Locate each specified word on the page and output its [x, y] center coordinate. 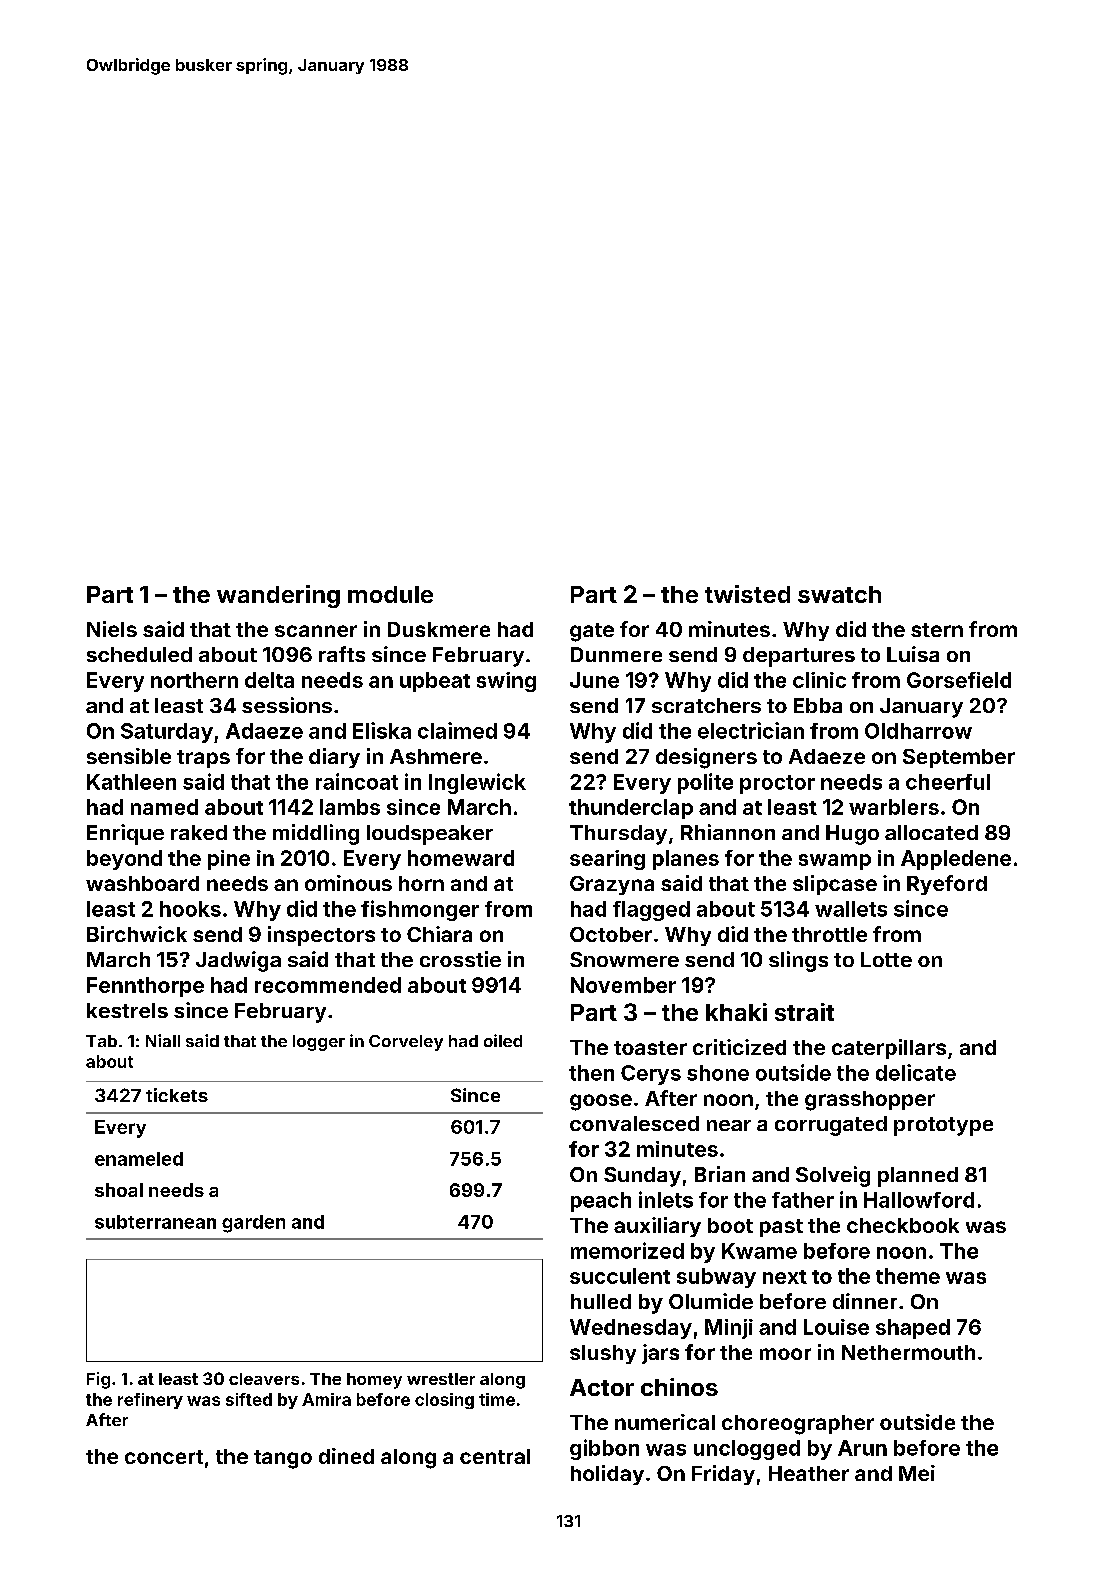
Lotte [886, 959]
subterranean [155, 1222]
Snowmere [624, 959]
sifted [249, 1399]
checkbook [903, 1225]
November [623, 985]
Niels [112, 629]
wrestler [441, 1379]
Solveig [833, 1176]
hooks [190, 909]
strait [804, 1012]
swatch [839, 594]
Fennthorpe [145, 987]
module [390, 594]
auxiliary [657, 1227]
